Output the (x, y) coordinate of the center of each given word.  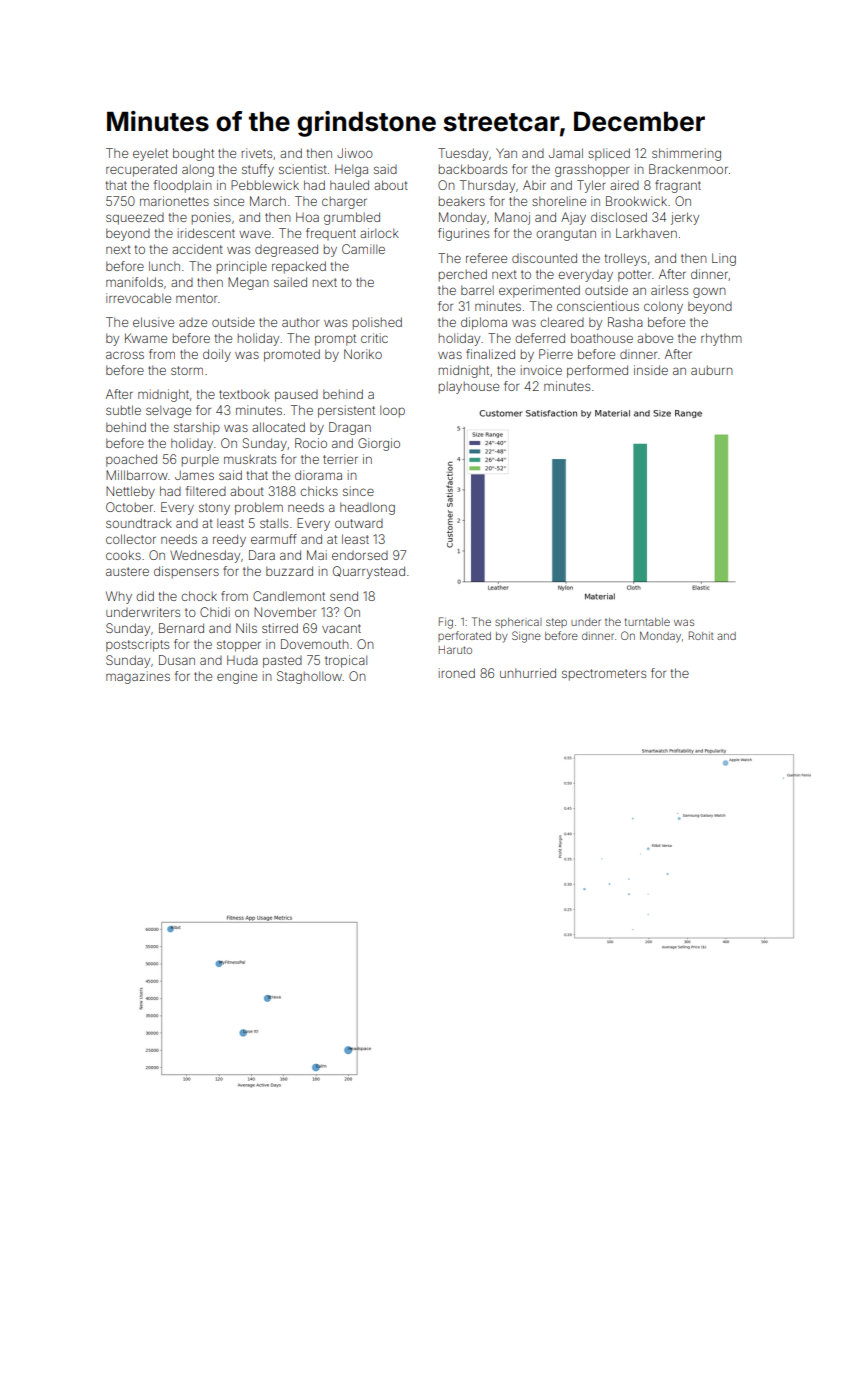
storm (187, 370)
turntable (647, 622)
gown (709, 292)
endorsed (360, 555)
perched (463, 275)
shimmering (686, 154)
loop (392, 411)
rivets (257, 153)
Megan (248, 283)
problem (259, 508)
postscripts (137, 645)
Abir (534, 185)
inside (651, 370)
